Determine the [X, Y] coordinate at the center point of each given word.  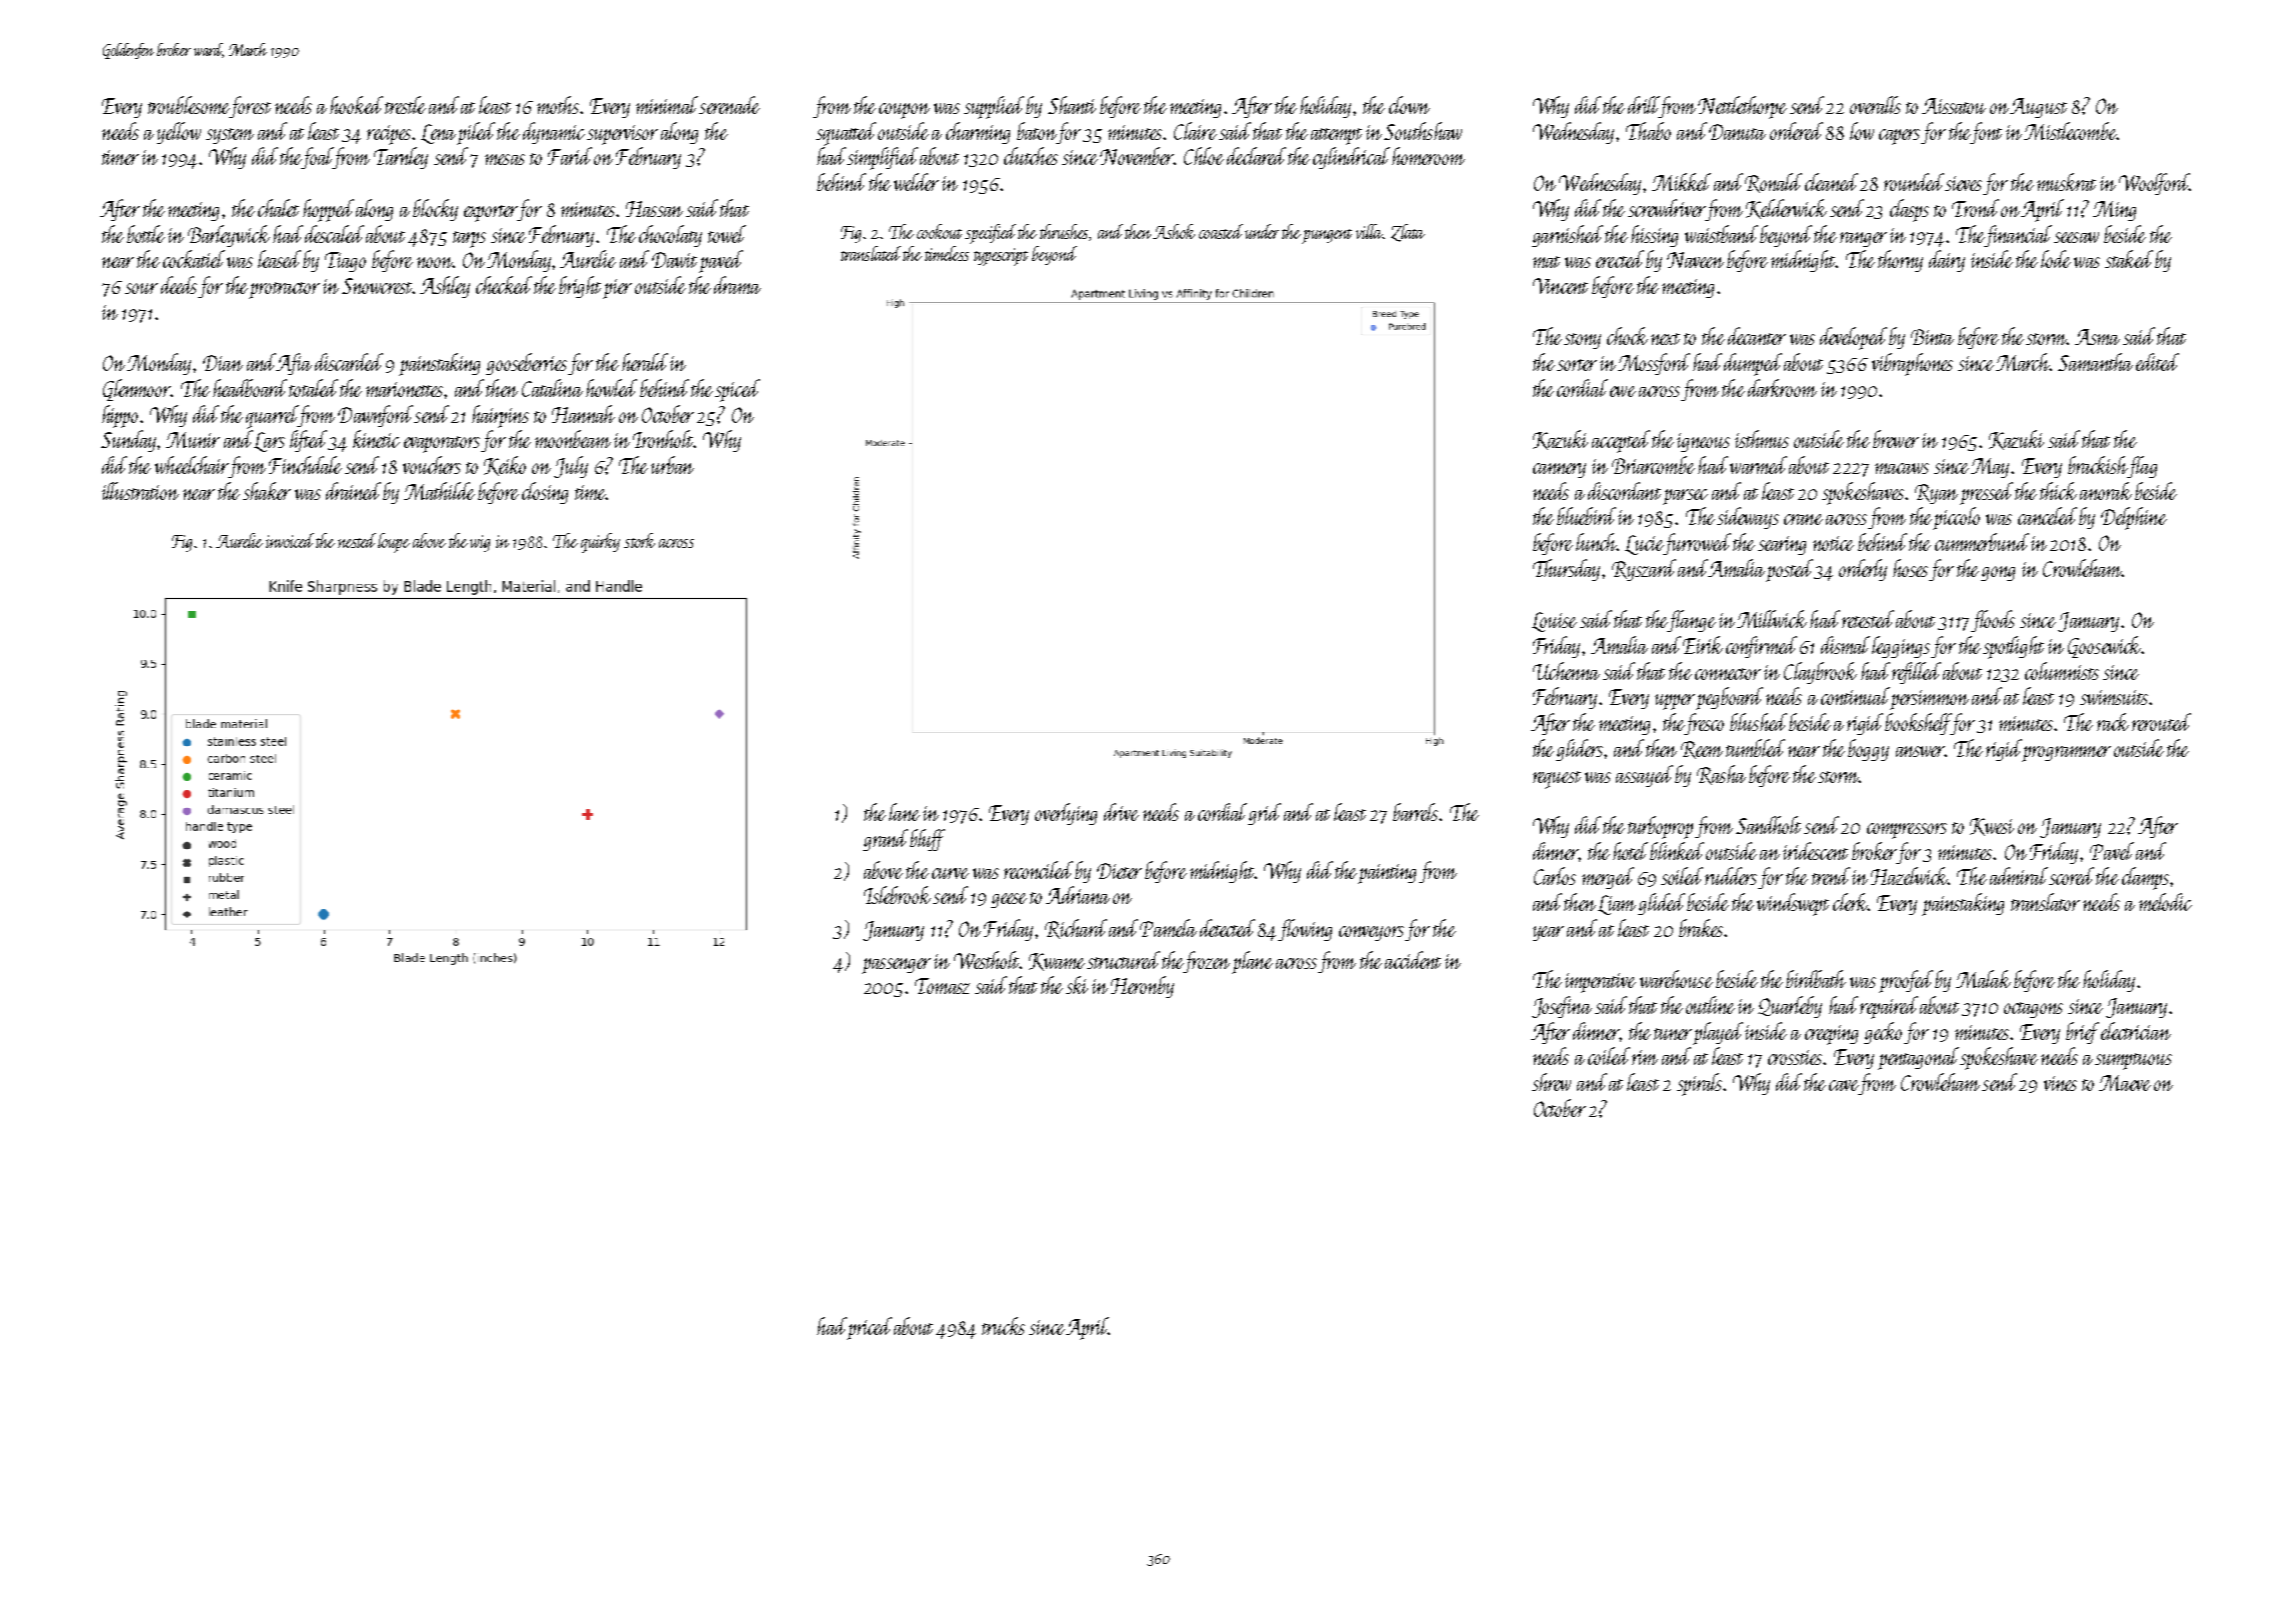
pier [617, 289]
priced [869, 1328]
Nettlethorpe [1742, 107]
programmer [2067, 753]
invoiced [290, 540]
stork [639, 540]
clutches [1031, 156]
